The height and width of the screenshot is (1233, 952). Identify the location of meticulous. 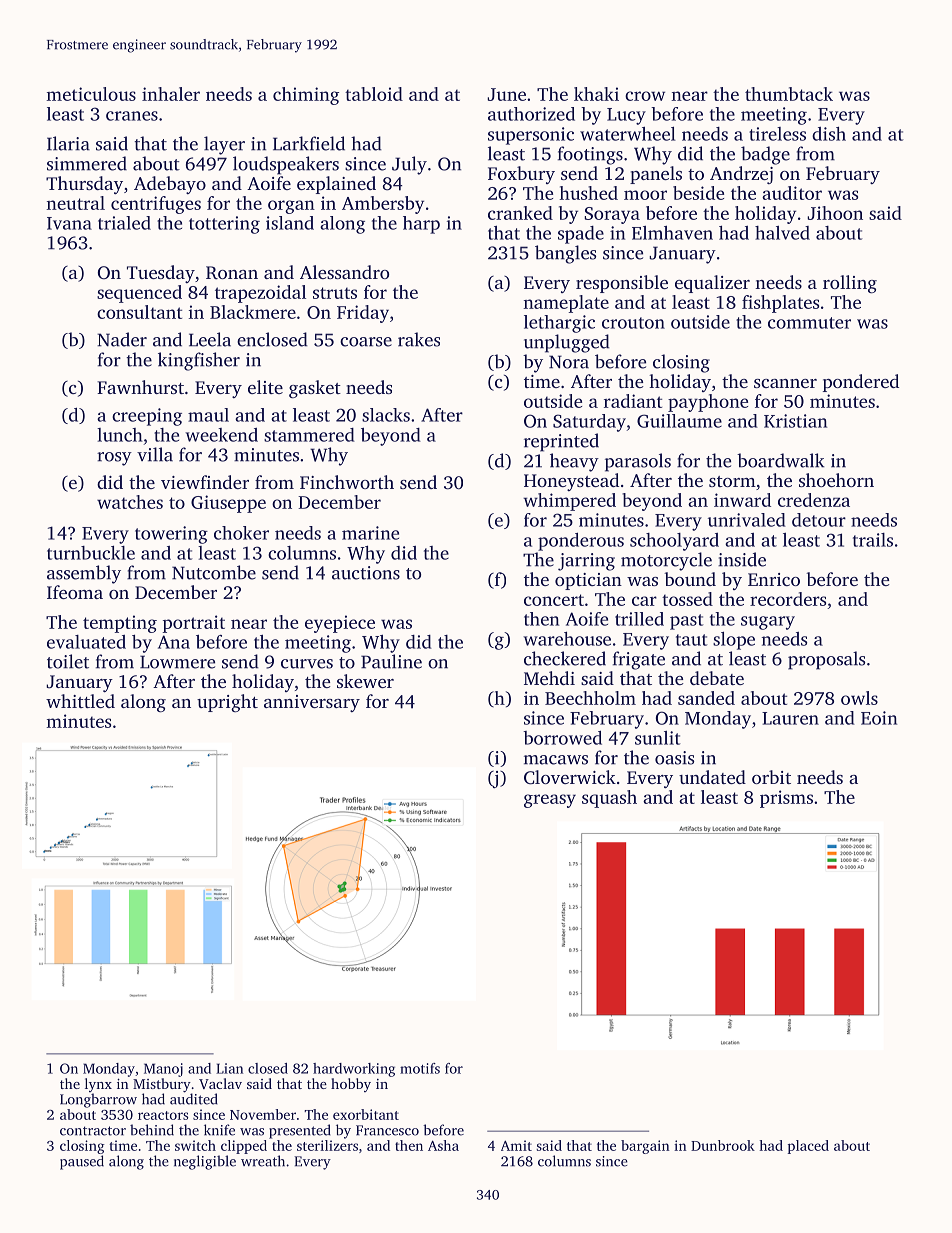
(91, 94).
